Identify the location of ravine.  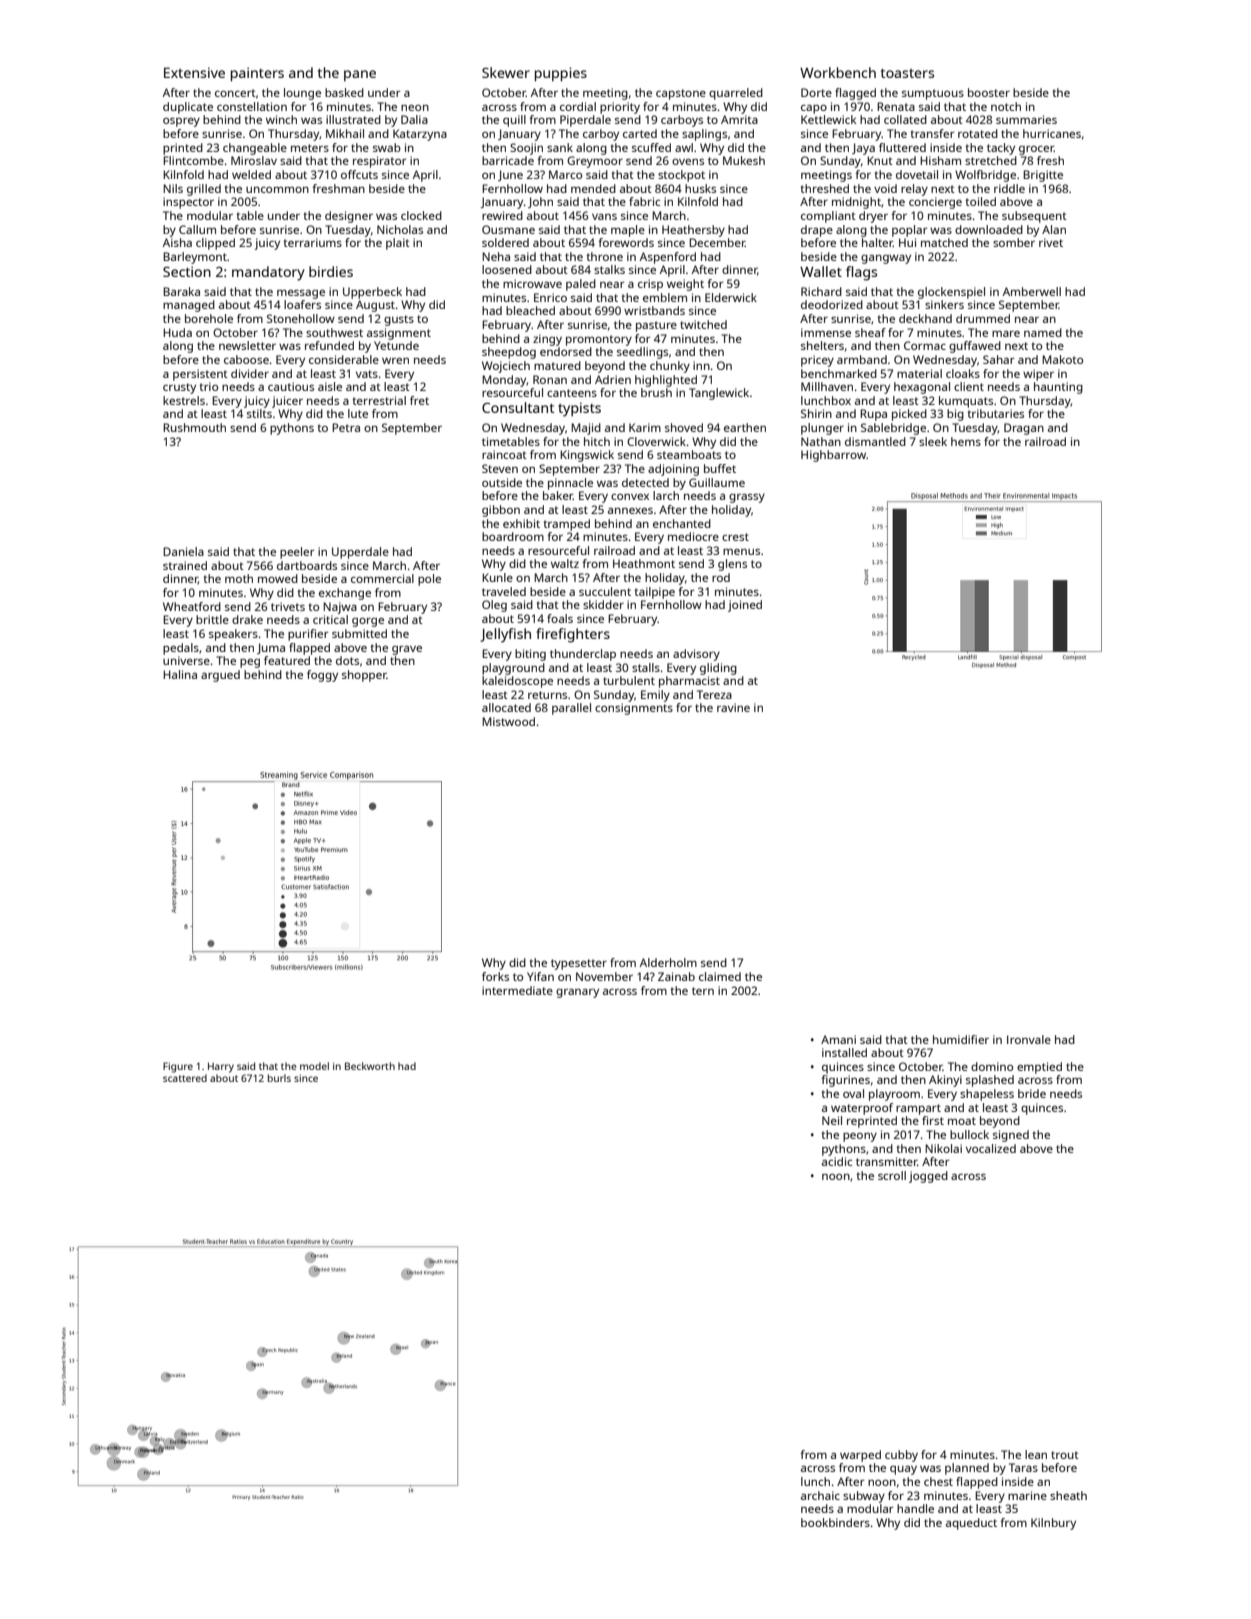
(733, 707).
